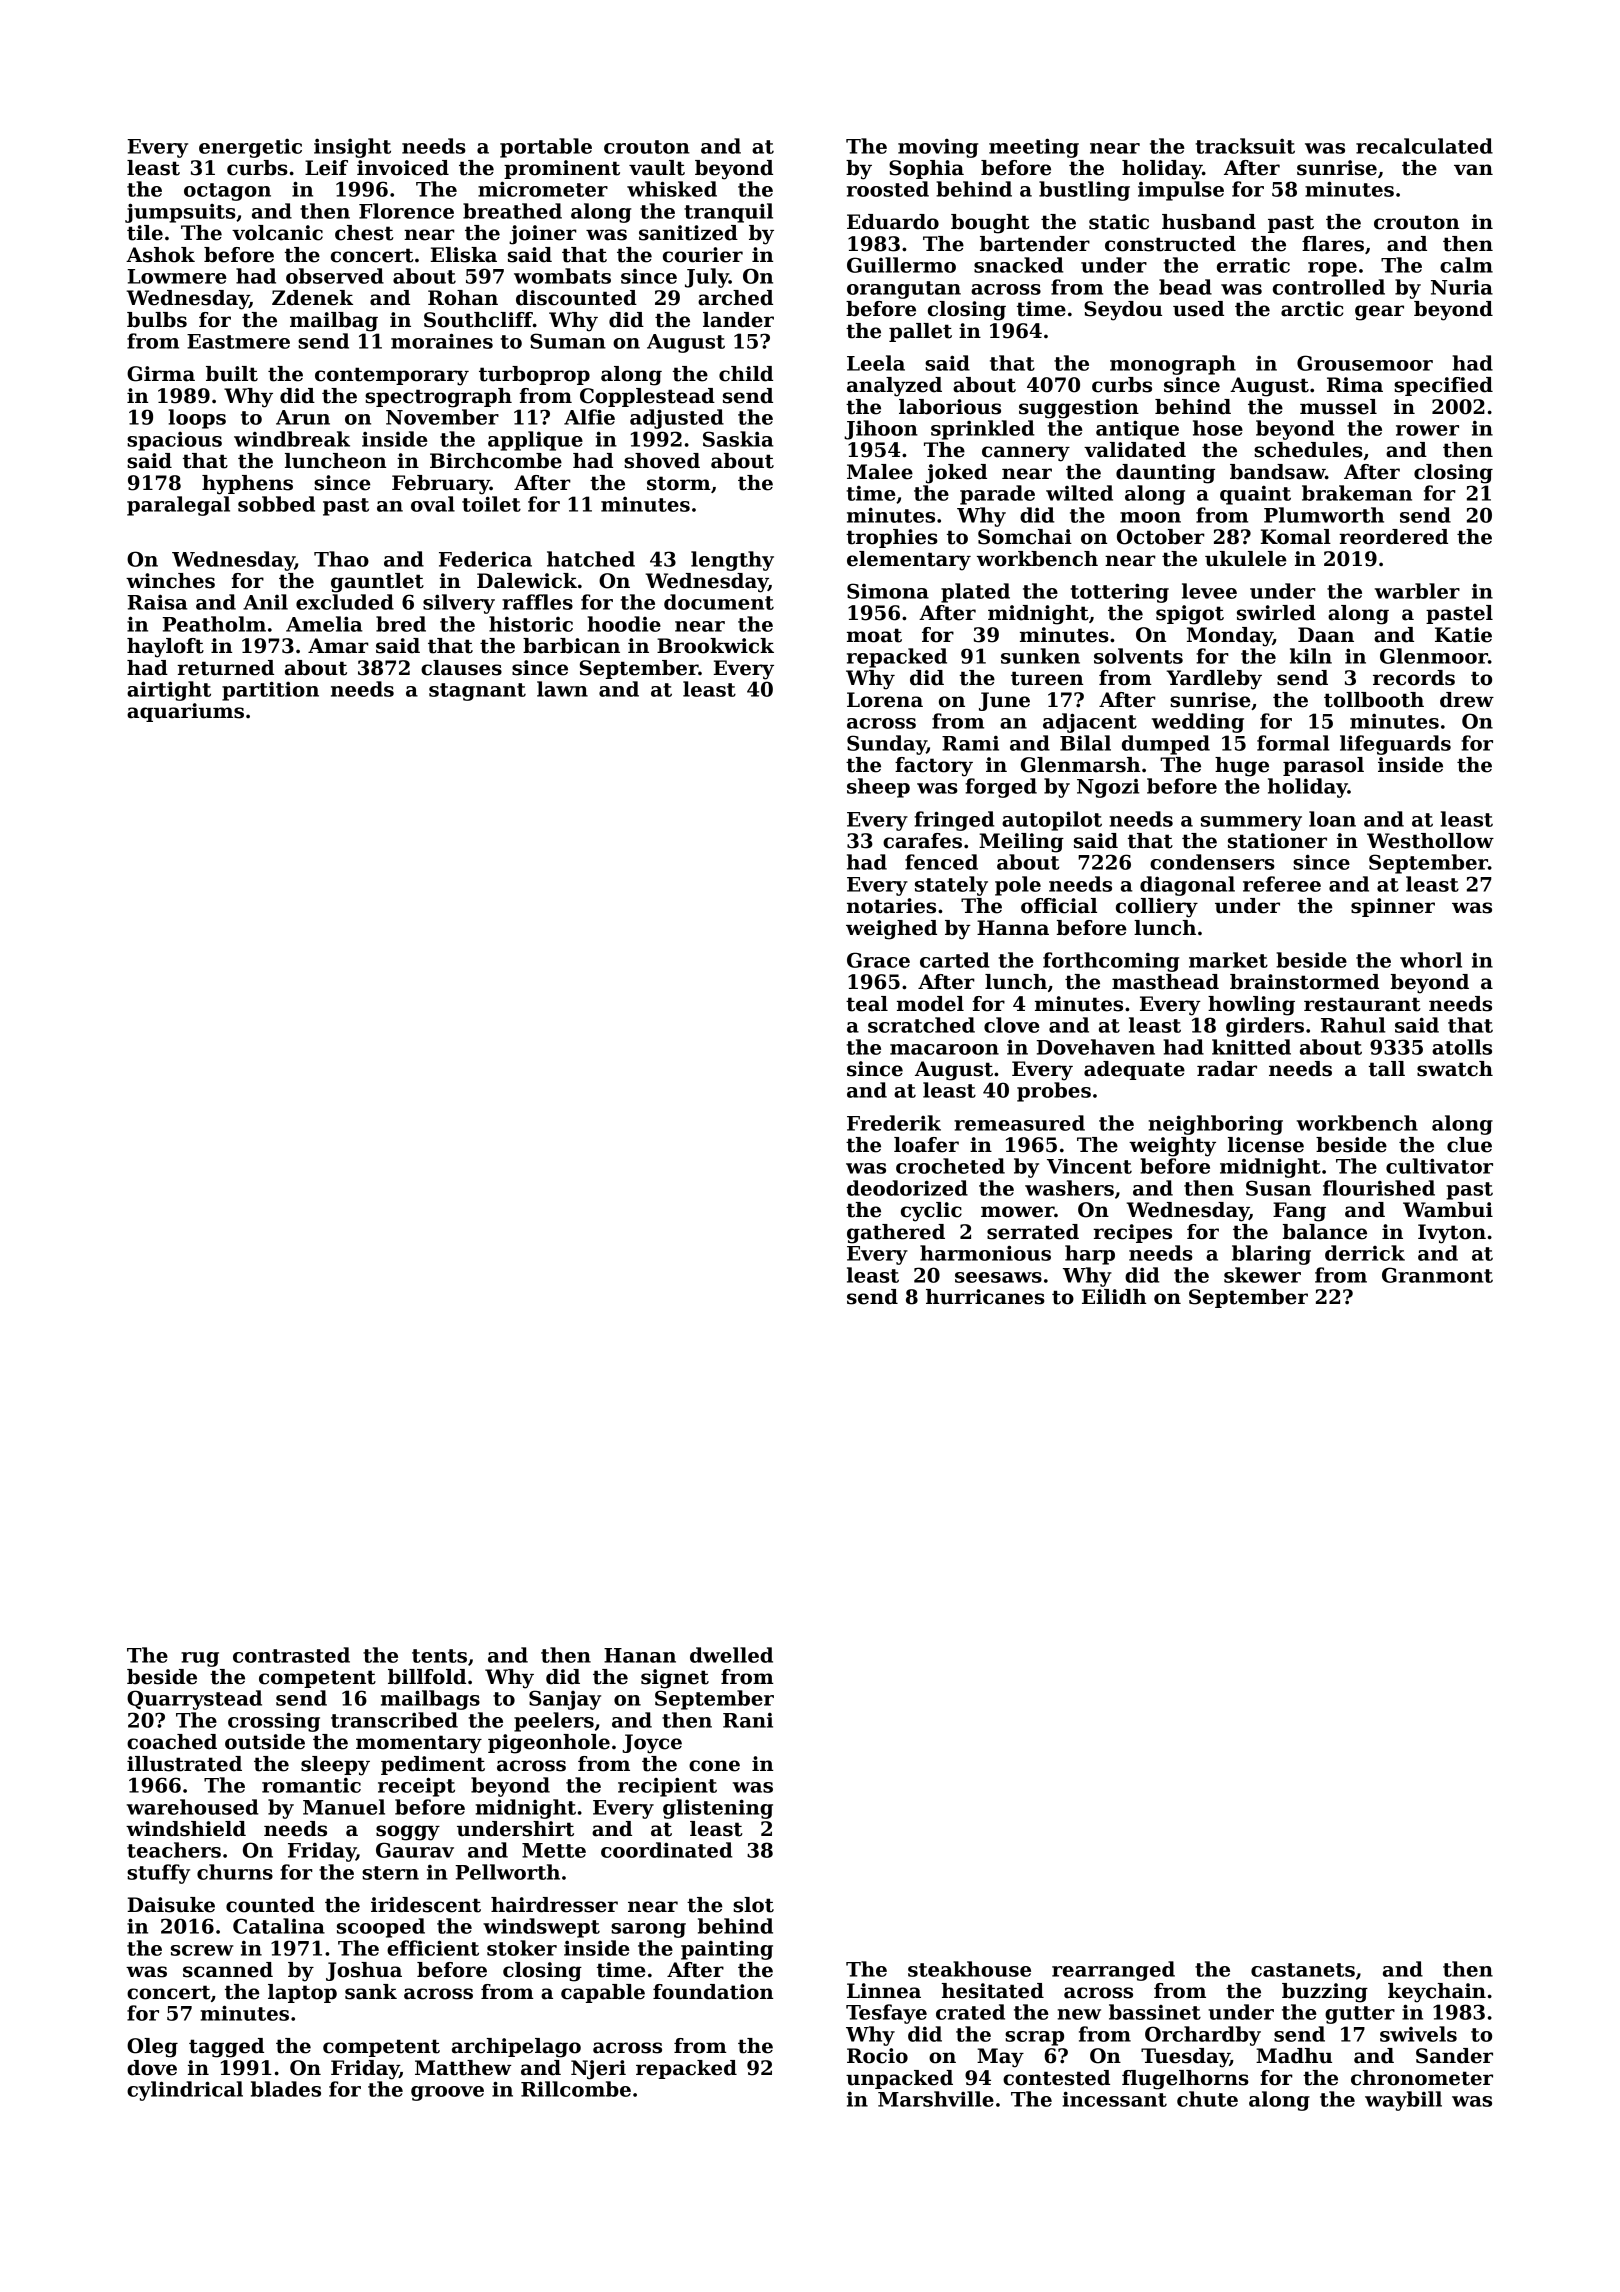 This screenshot has height=2292, width=1620. What do you see at coordinates (888, 189) in the screenshot?
I see `roosted` at bounding box center [888, 189].
